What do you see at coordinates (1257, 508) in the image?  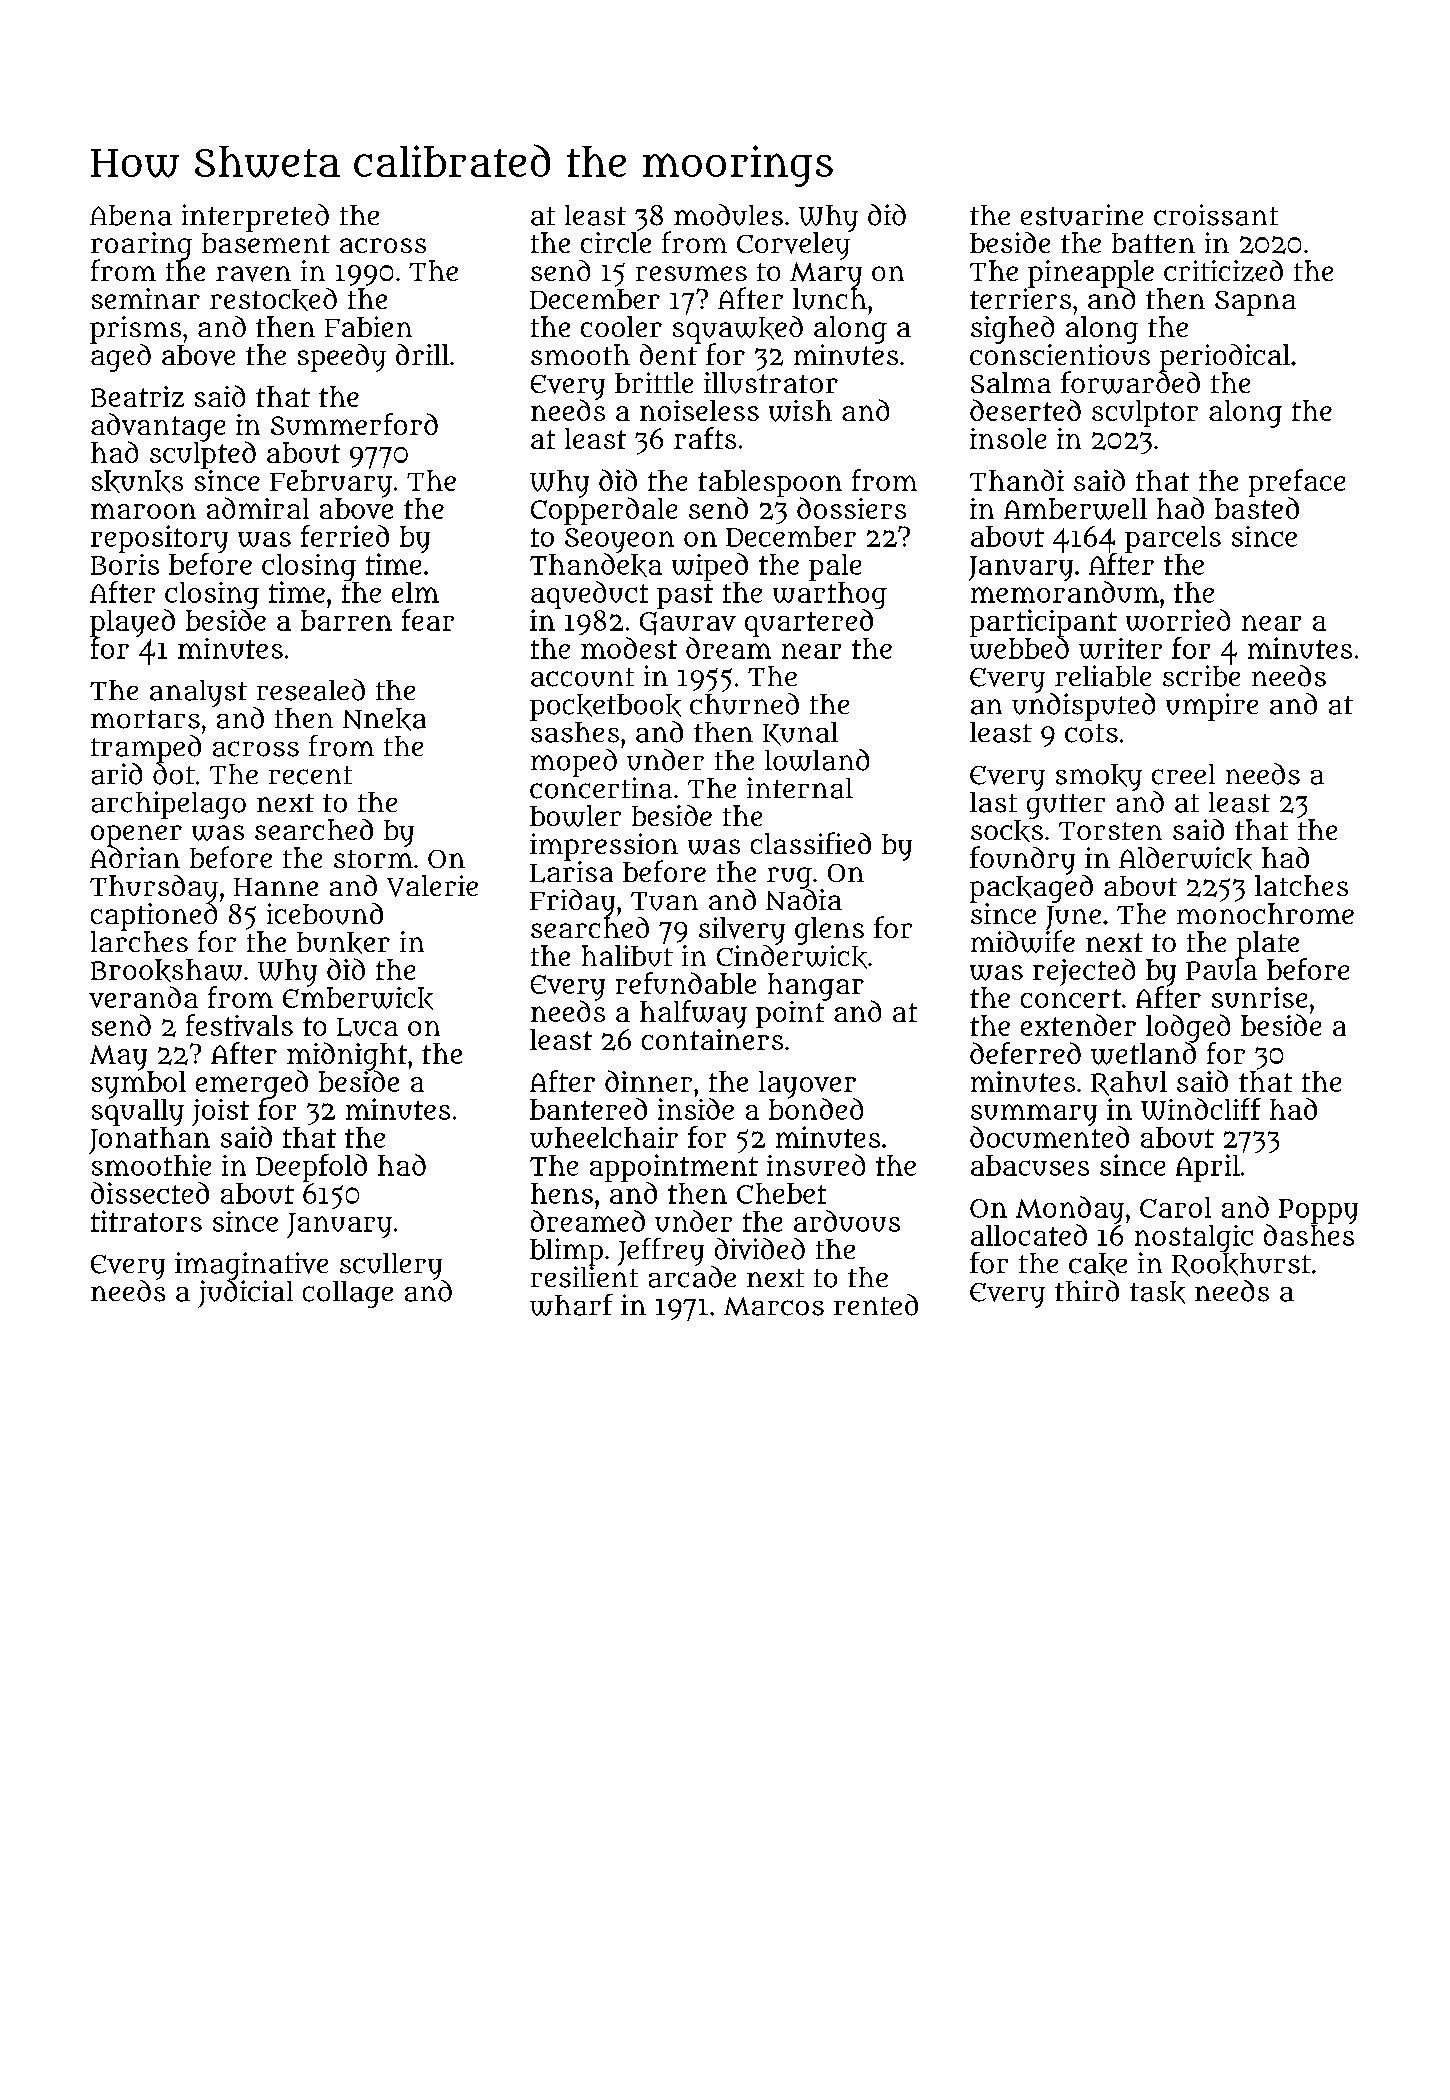 I see `basted` at bounding box center [1257, 508].
